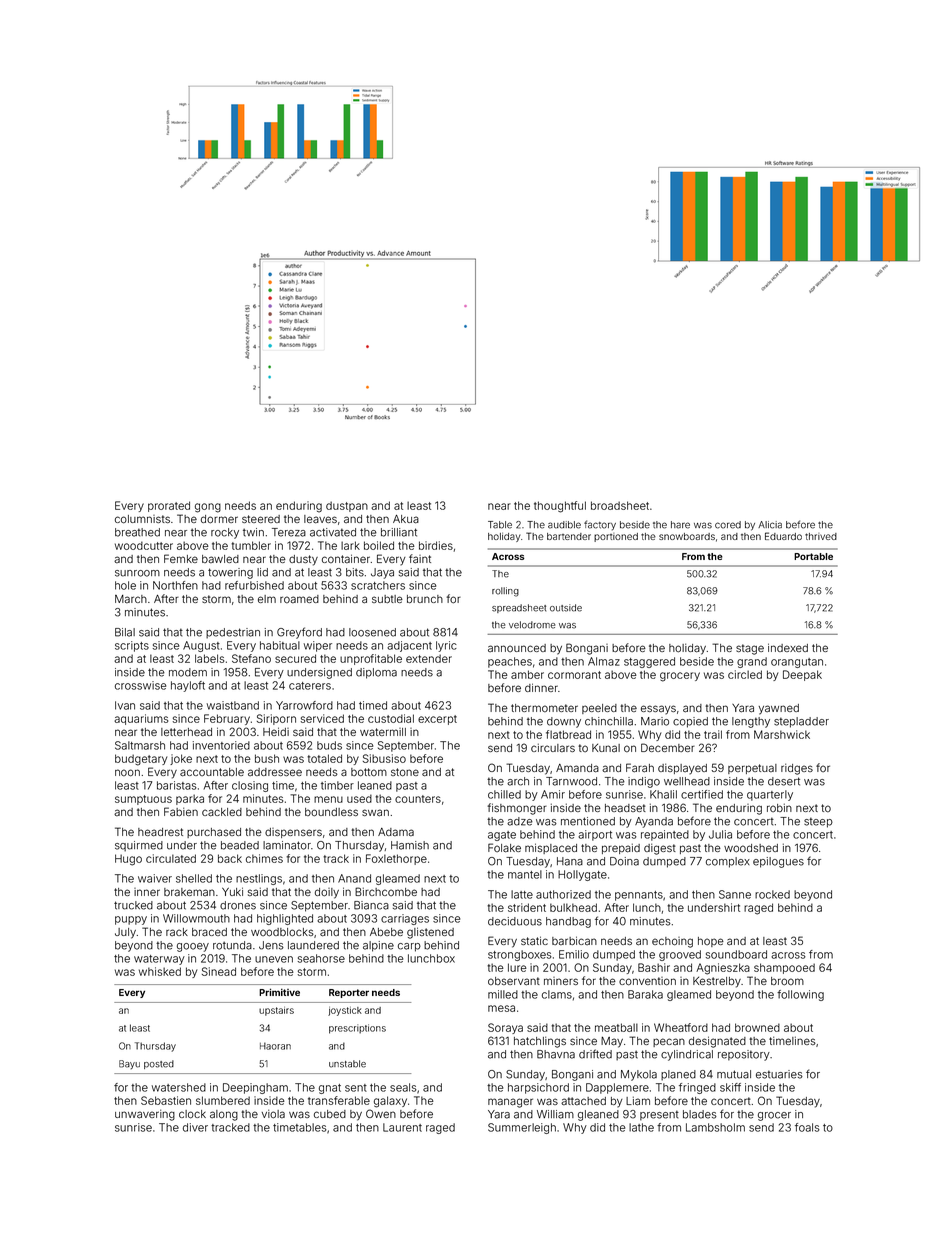  What do you see at coordinates (784, 781) in the image?
I see `desert` at bounding box center [784, 781].
